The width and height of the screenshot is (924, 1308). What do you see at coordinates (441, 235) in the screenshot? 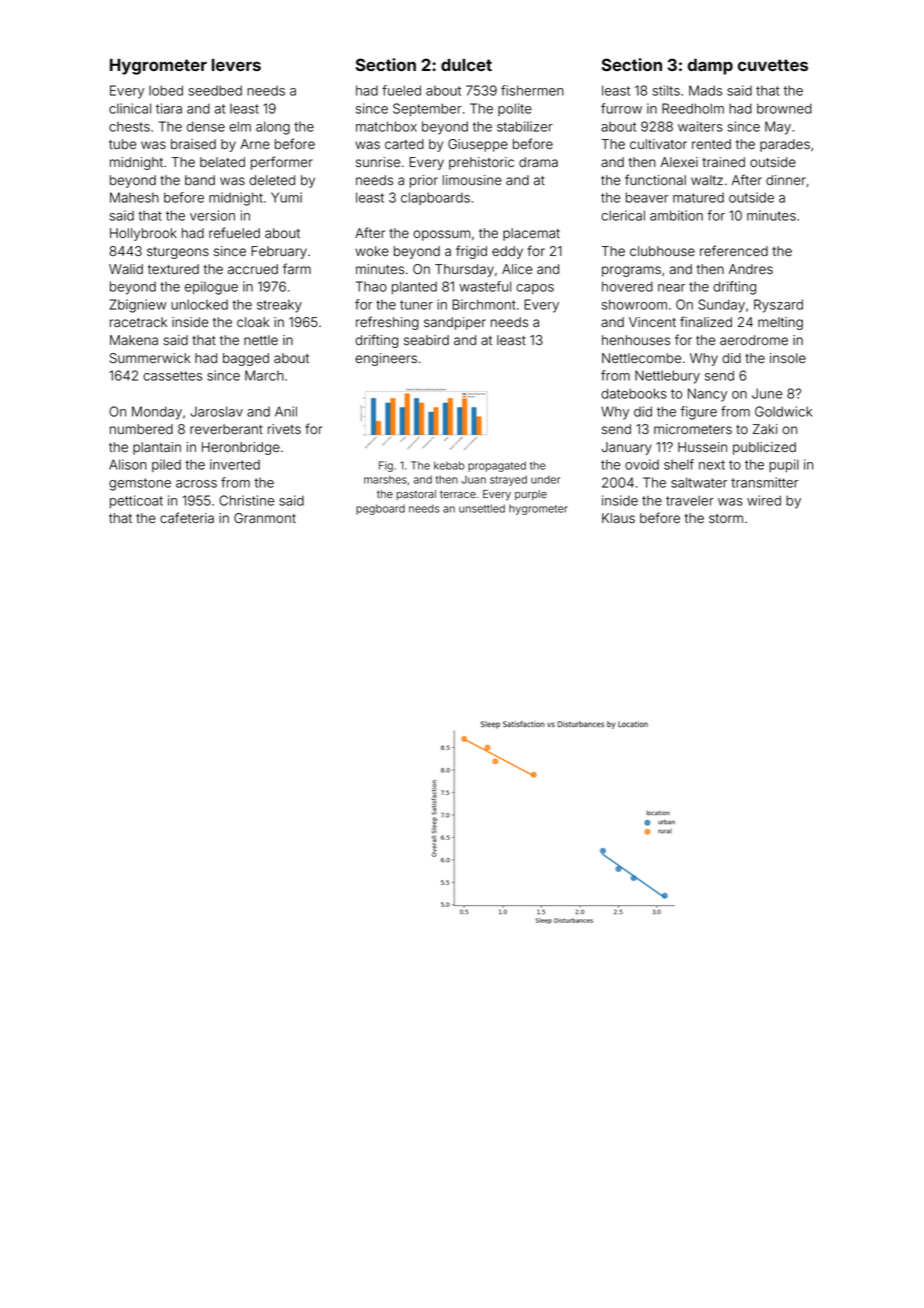
I see `opossum` at bounding box center [441, 235].
